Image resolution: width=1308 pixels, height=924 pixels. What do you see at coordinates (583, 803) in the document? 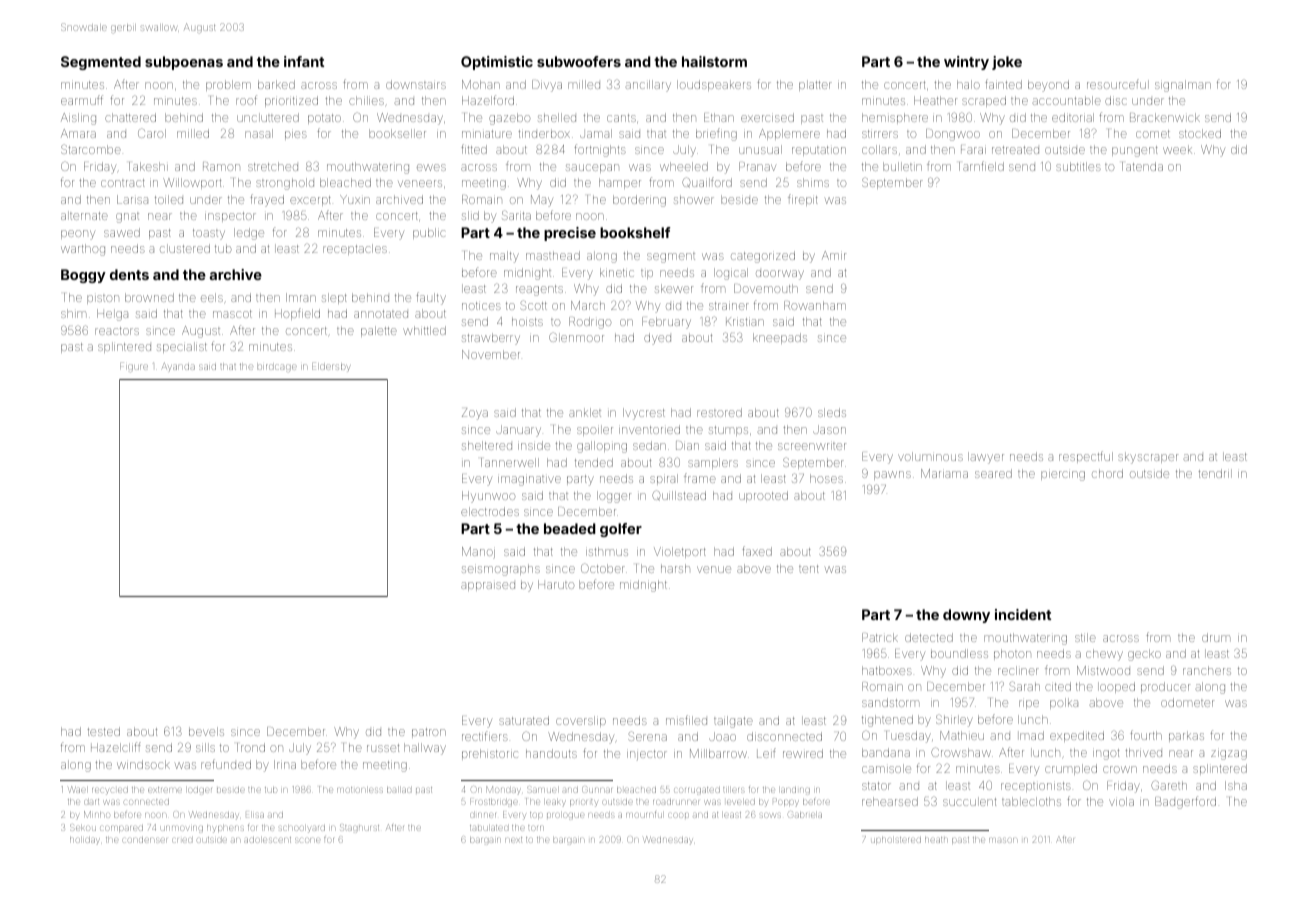
I see `priority` at bounding box center [583, 803].
